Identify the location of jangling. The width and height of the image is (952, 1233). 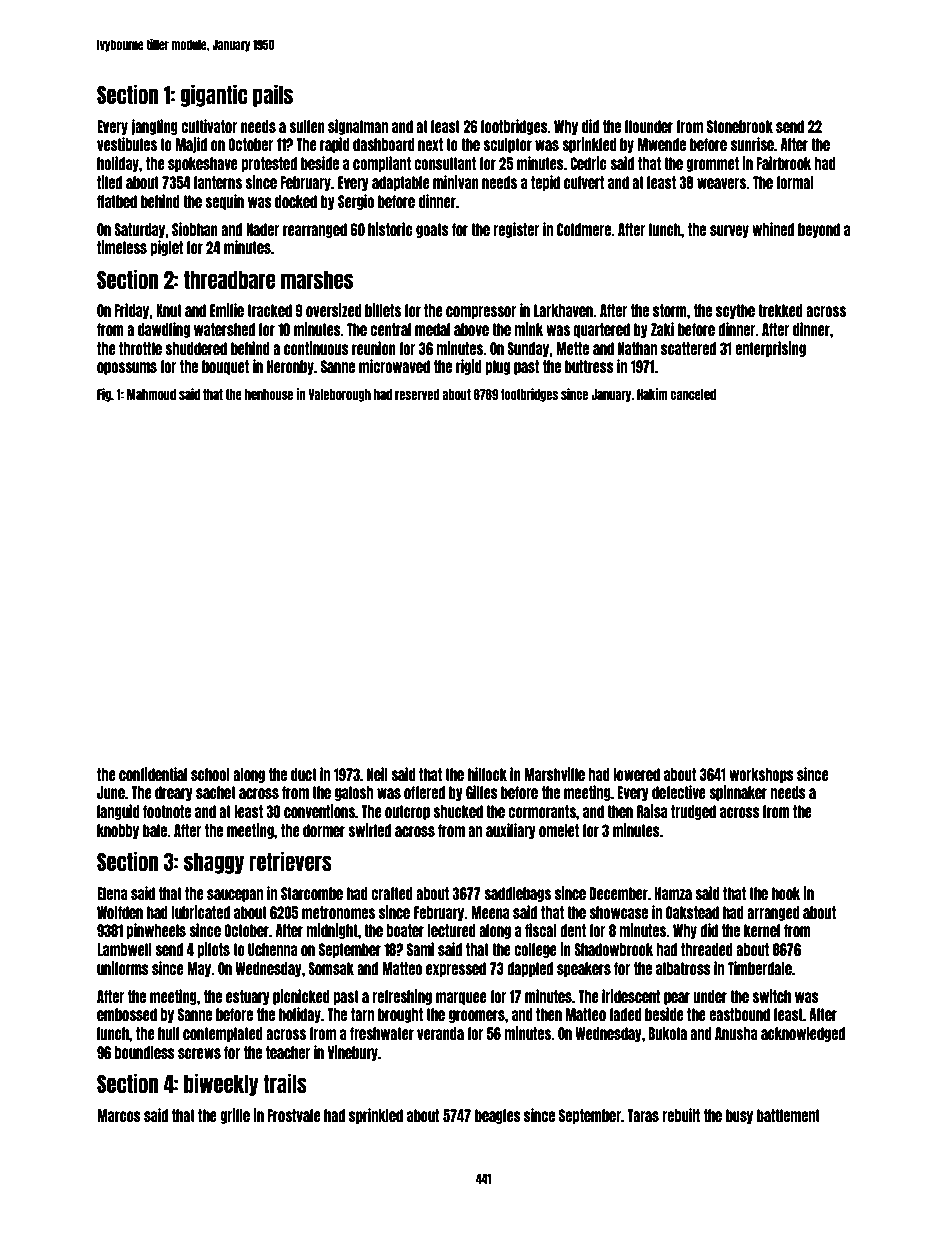
(154, 127).
